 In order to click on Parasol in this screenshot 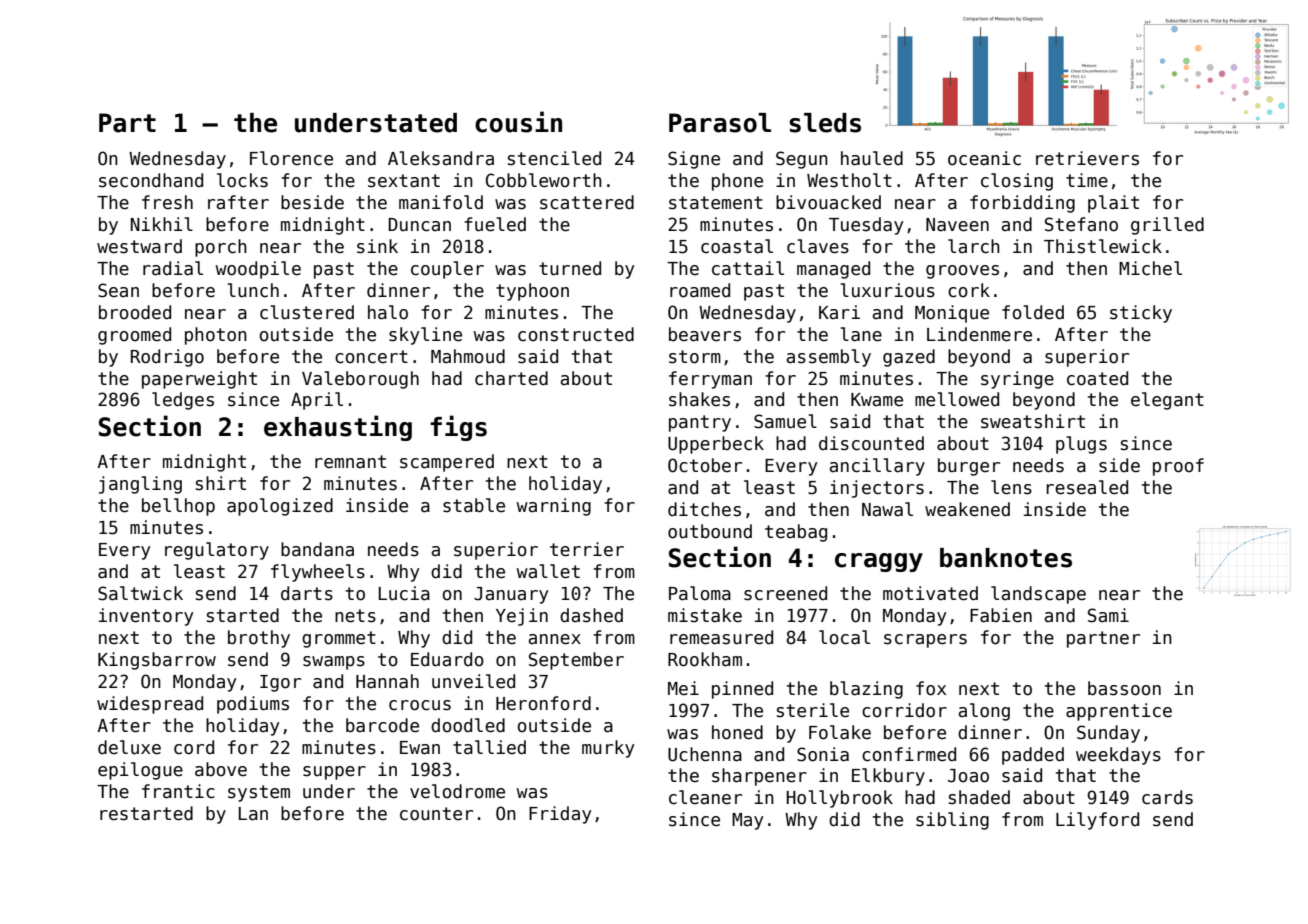, I will do `click(720, 123)`.
